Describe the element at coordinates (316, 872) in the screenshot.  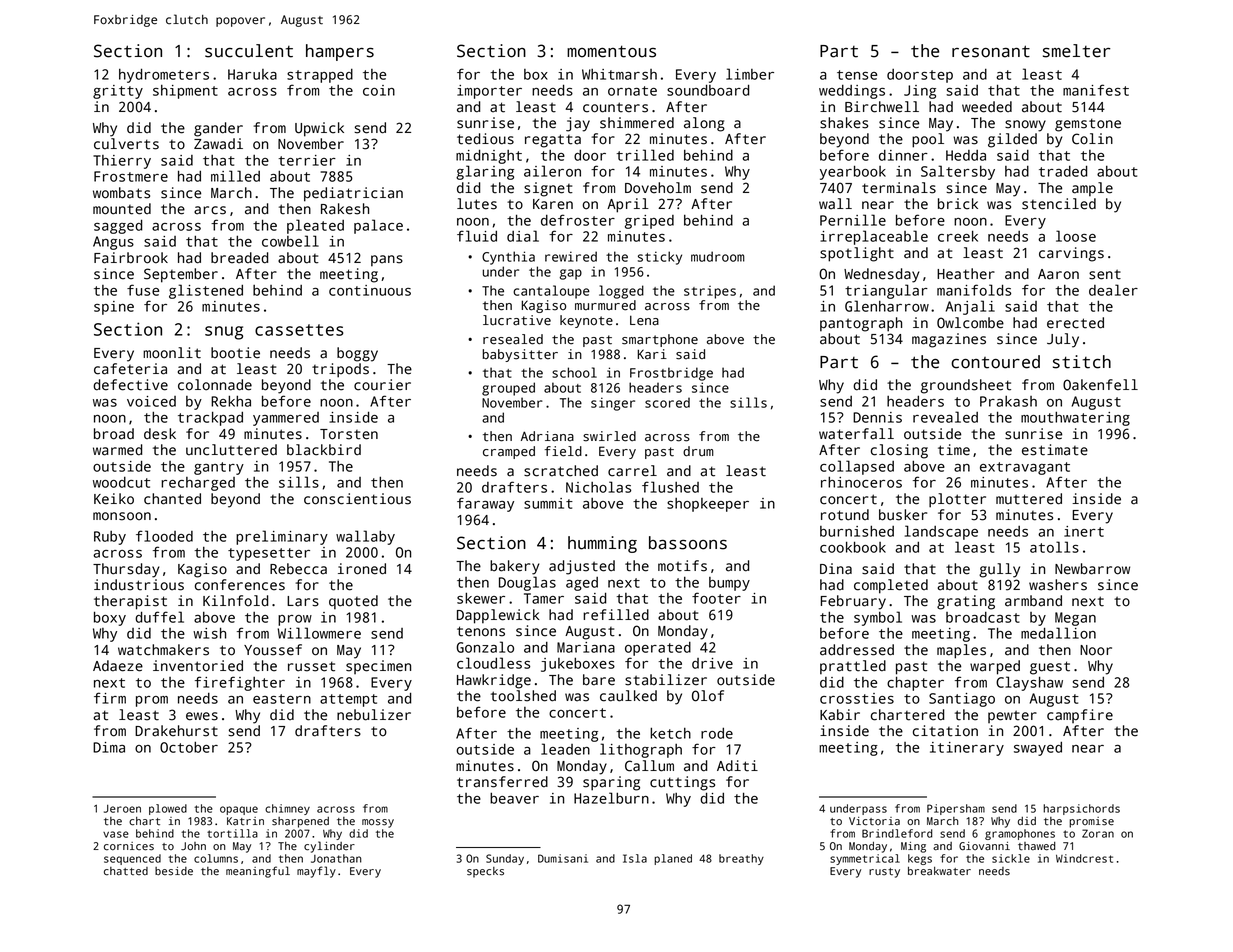
I see `mayfly` at that location.
